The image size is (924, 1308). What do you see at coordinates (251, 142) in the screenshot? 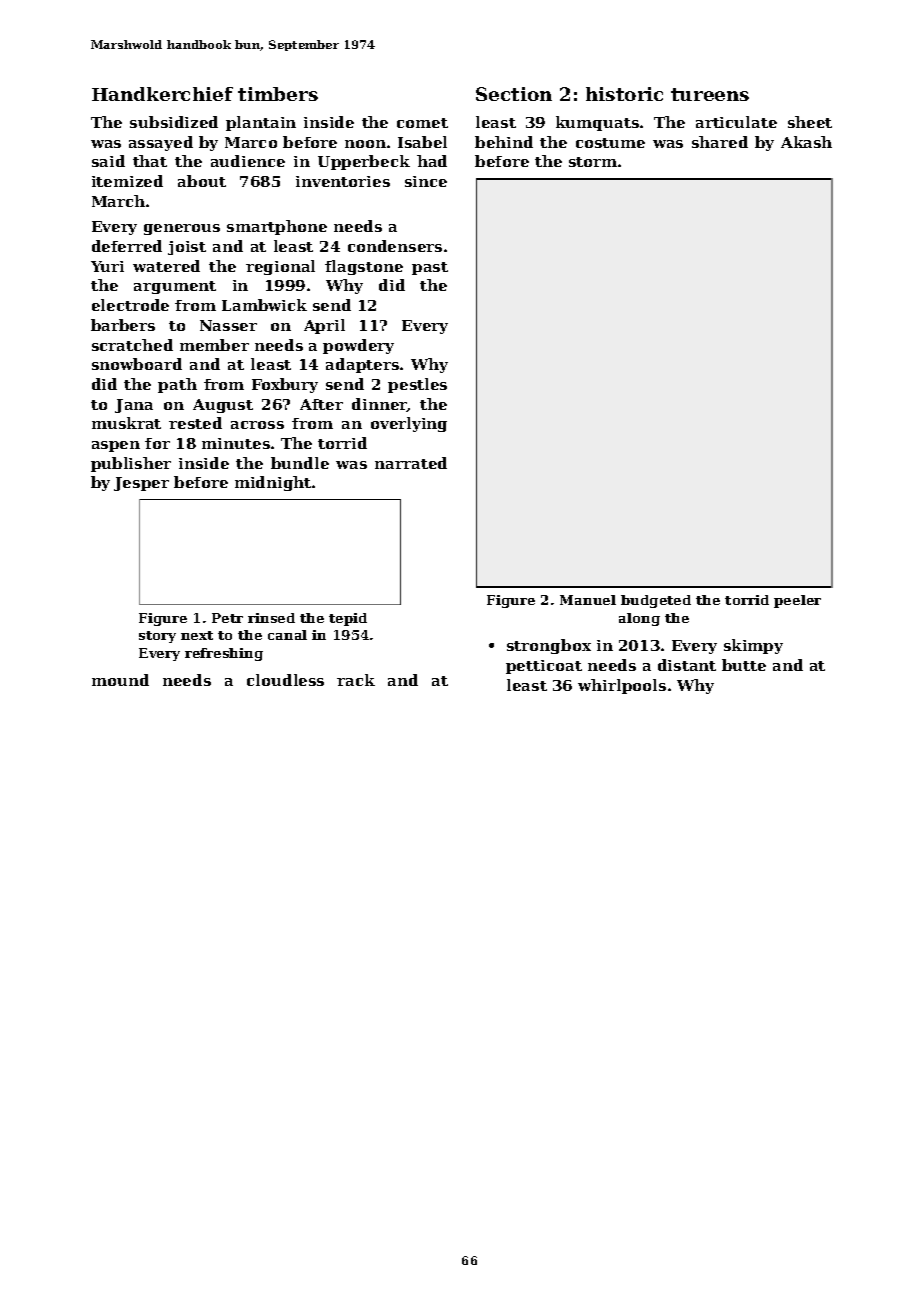
I see `Marco` at bounding box center [251, 142].
